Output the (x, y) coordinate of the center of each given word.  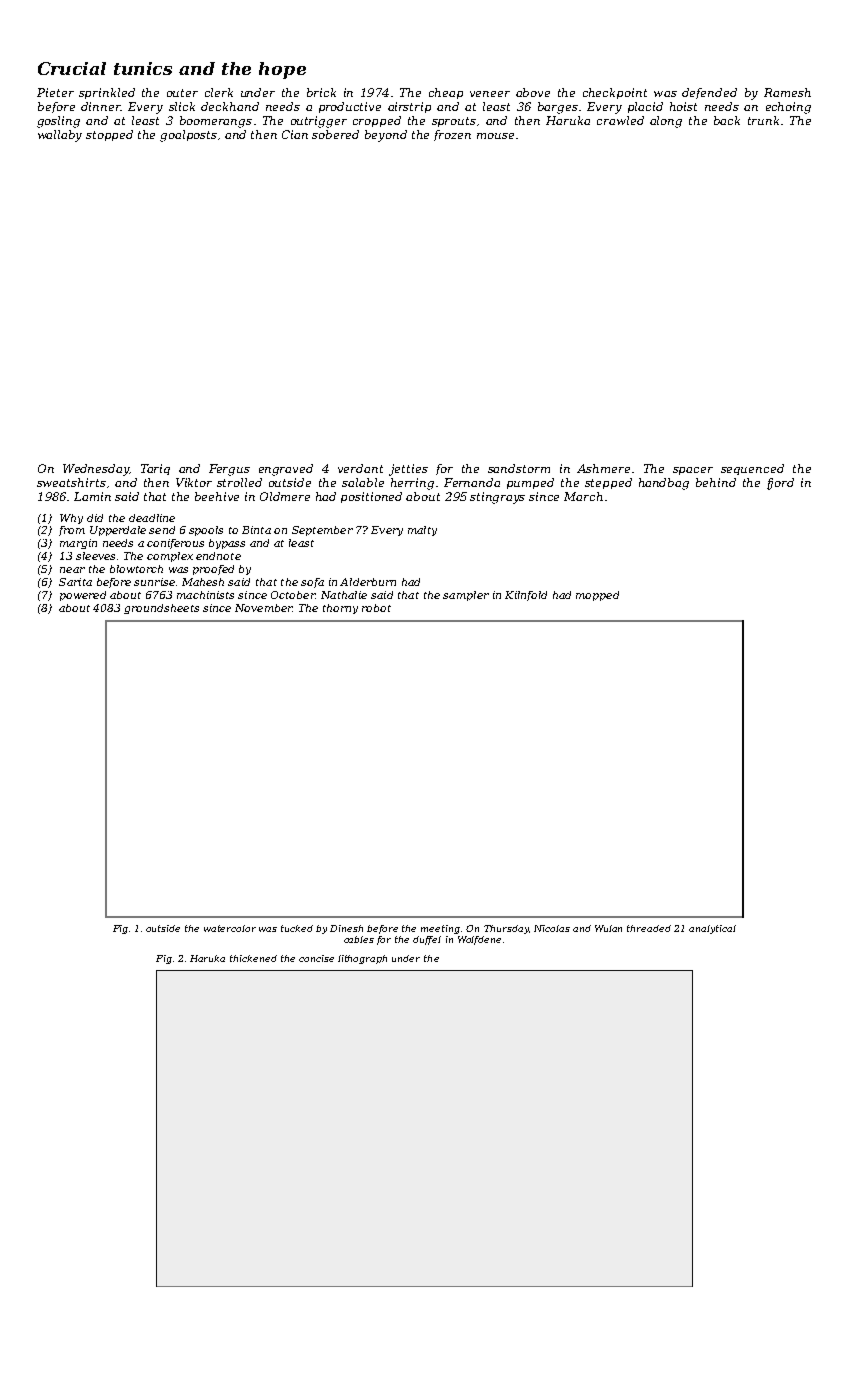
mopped (597, 596)
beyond (386, 136)
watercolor (230, 928)
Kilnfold (526, 596)
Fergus (229, 470)
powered (83, 596)
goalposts (188, 136)
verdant (360, 468)
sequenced (752, 469)
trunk (763, 120)
